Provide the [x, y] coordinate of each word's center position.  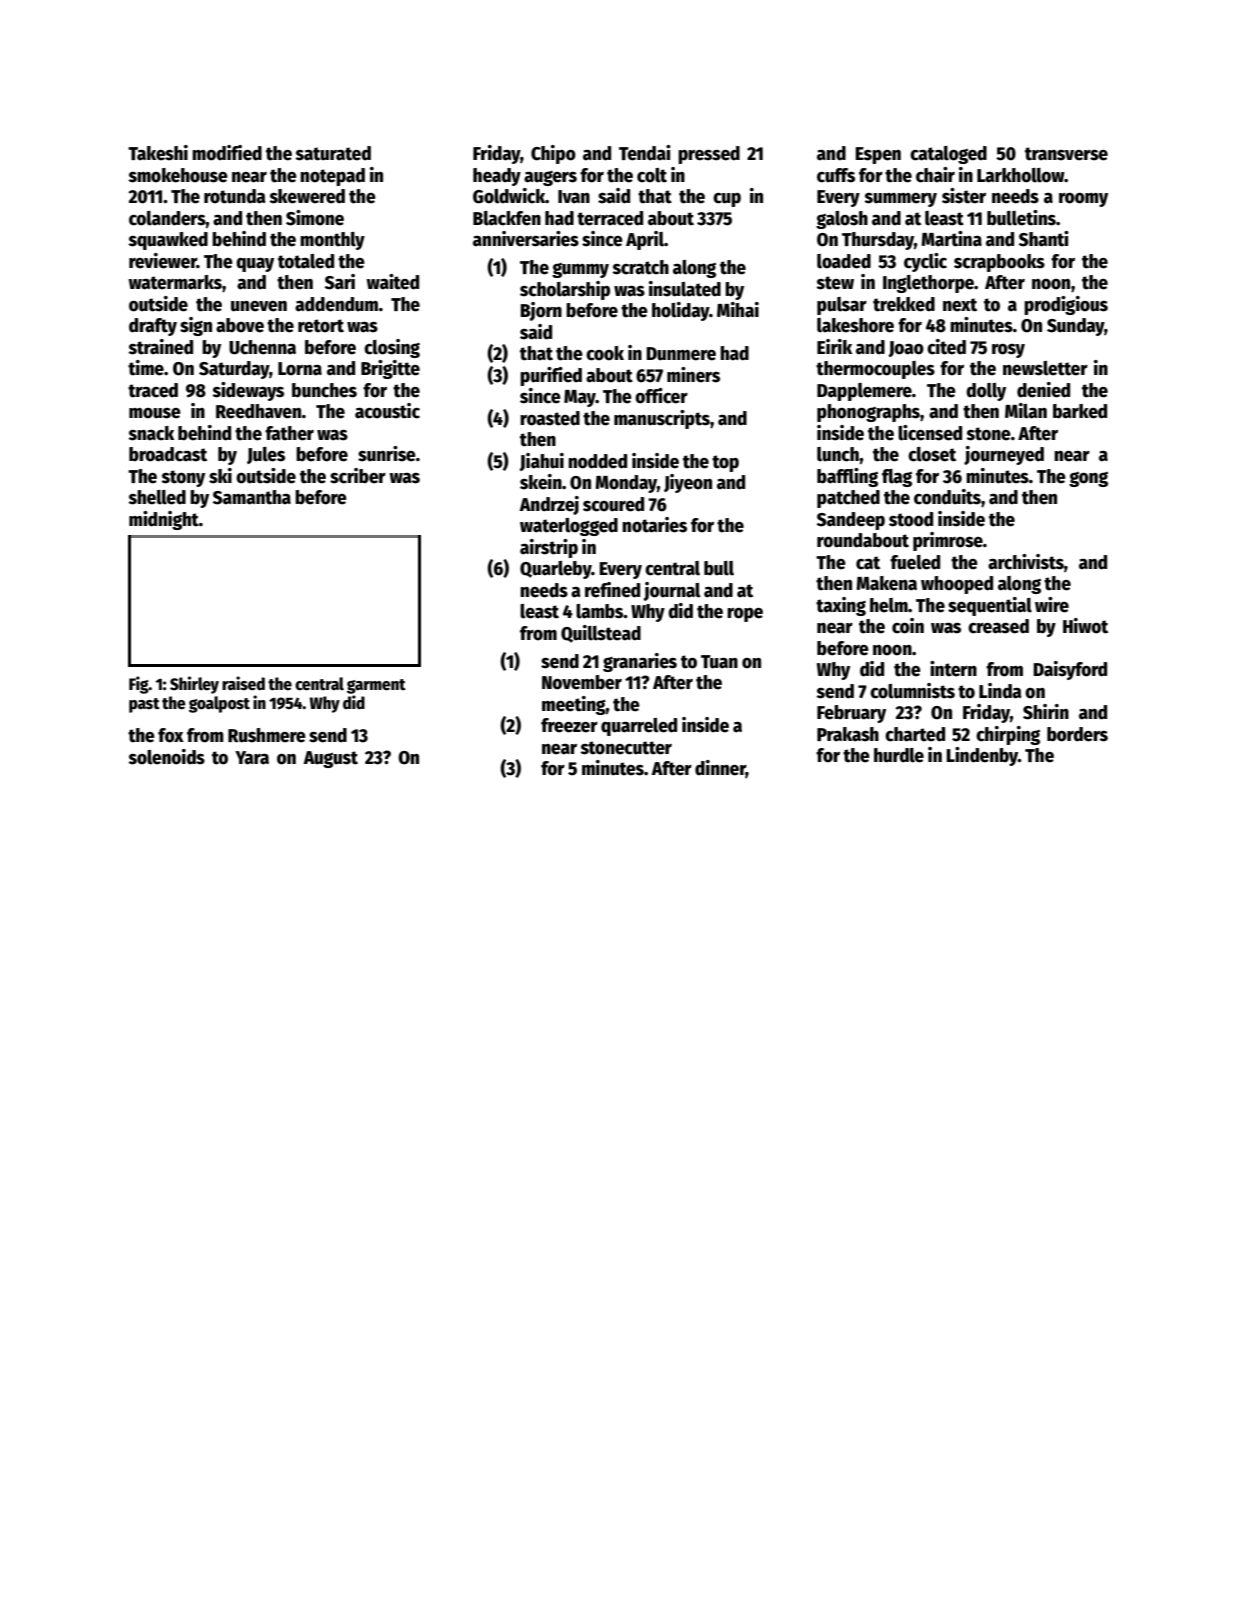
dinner [720, 769]
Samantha [252, 497]
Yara [252, 758]
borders [1077, 734]
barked [1080, 411]
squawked [168, 241]
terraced [610, 218]
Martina [951, 239]
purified [551, 376]
